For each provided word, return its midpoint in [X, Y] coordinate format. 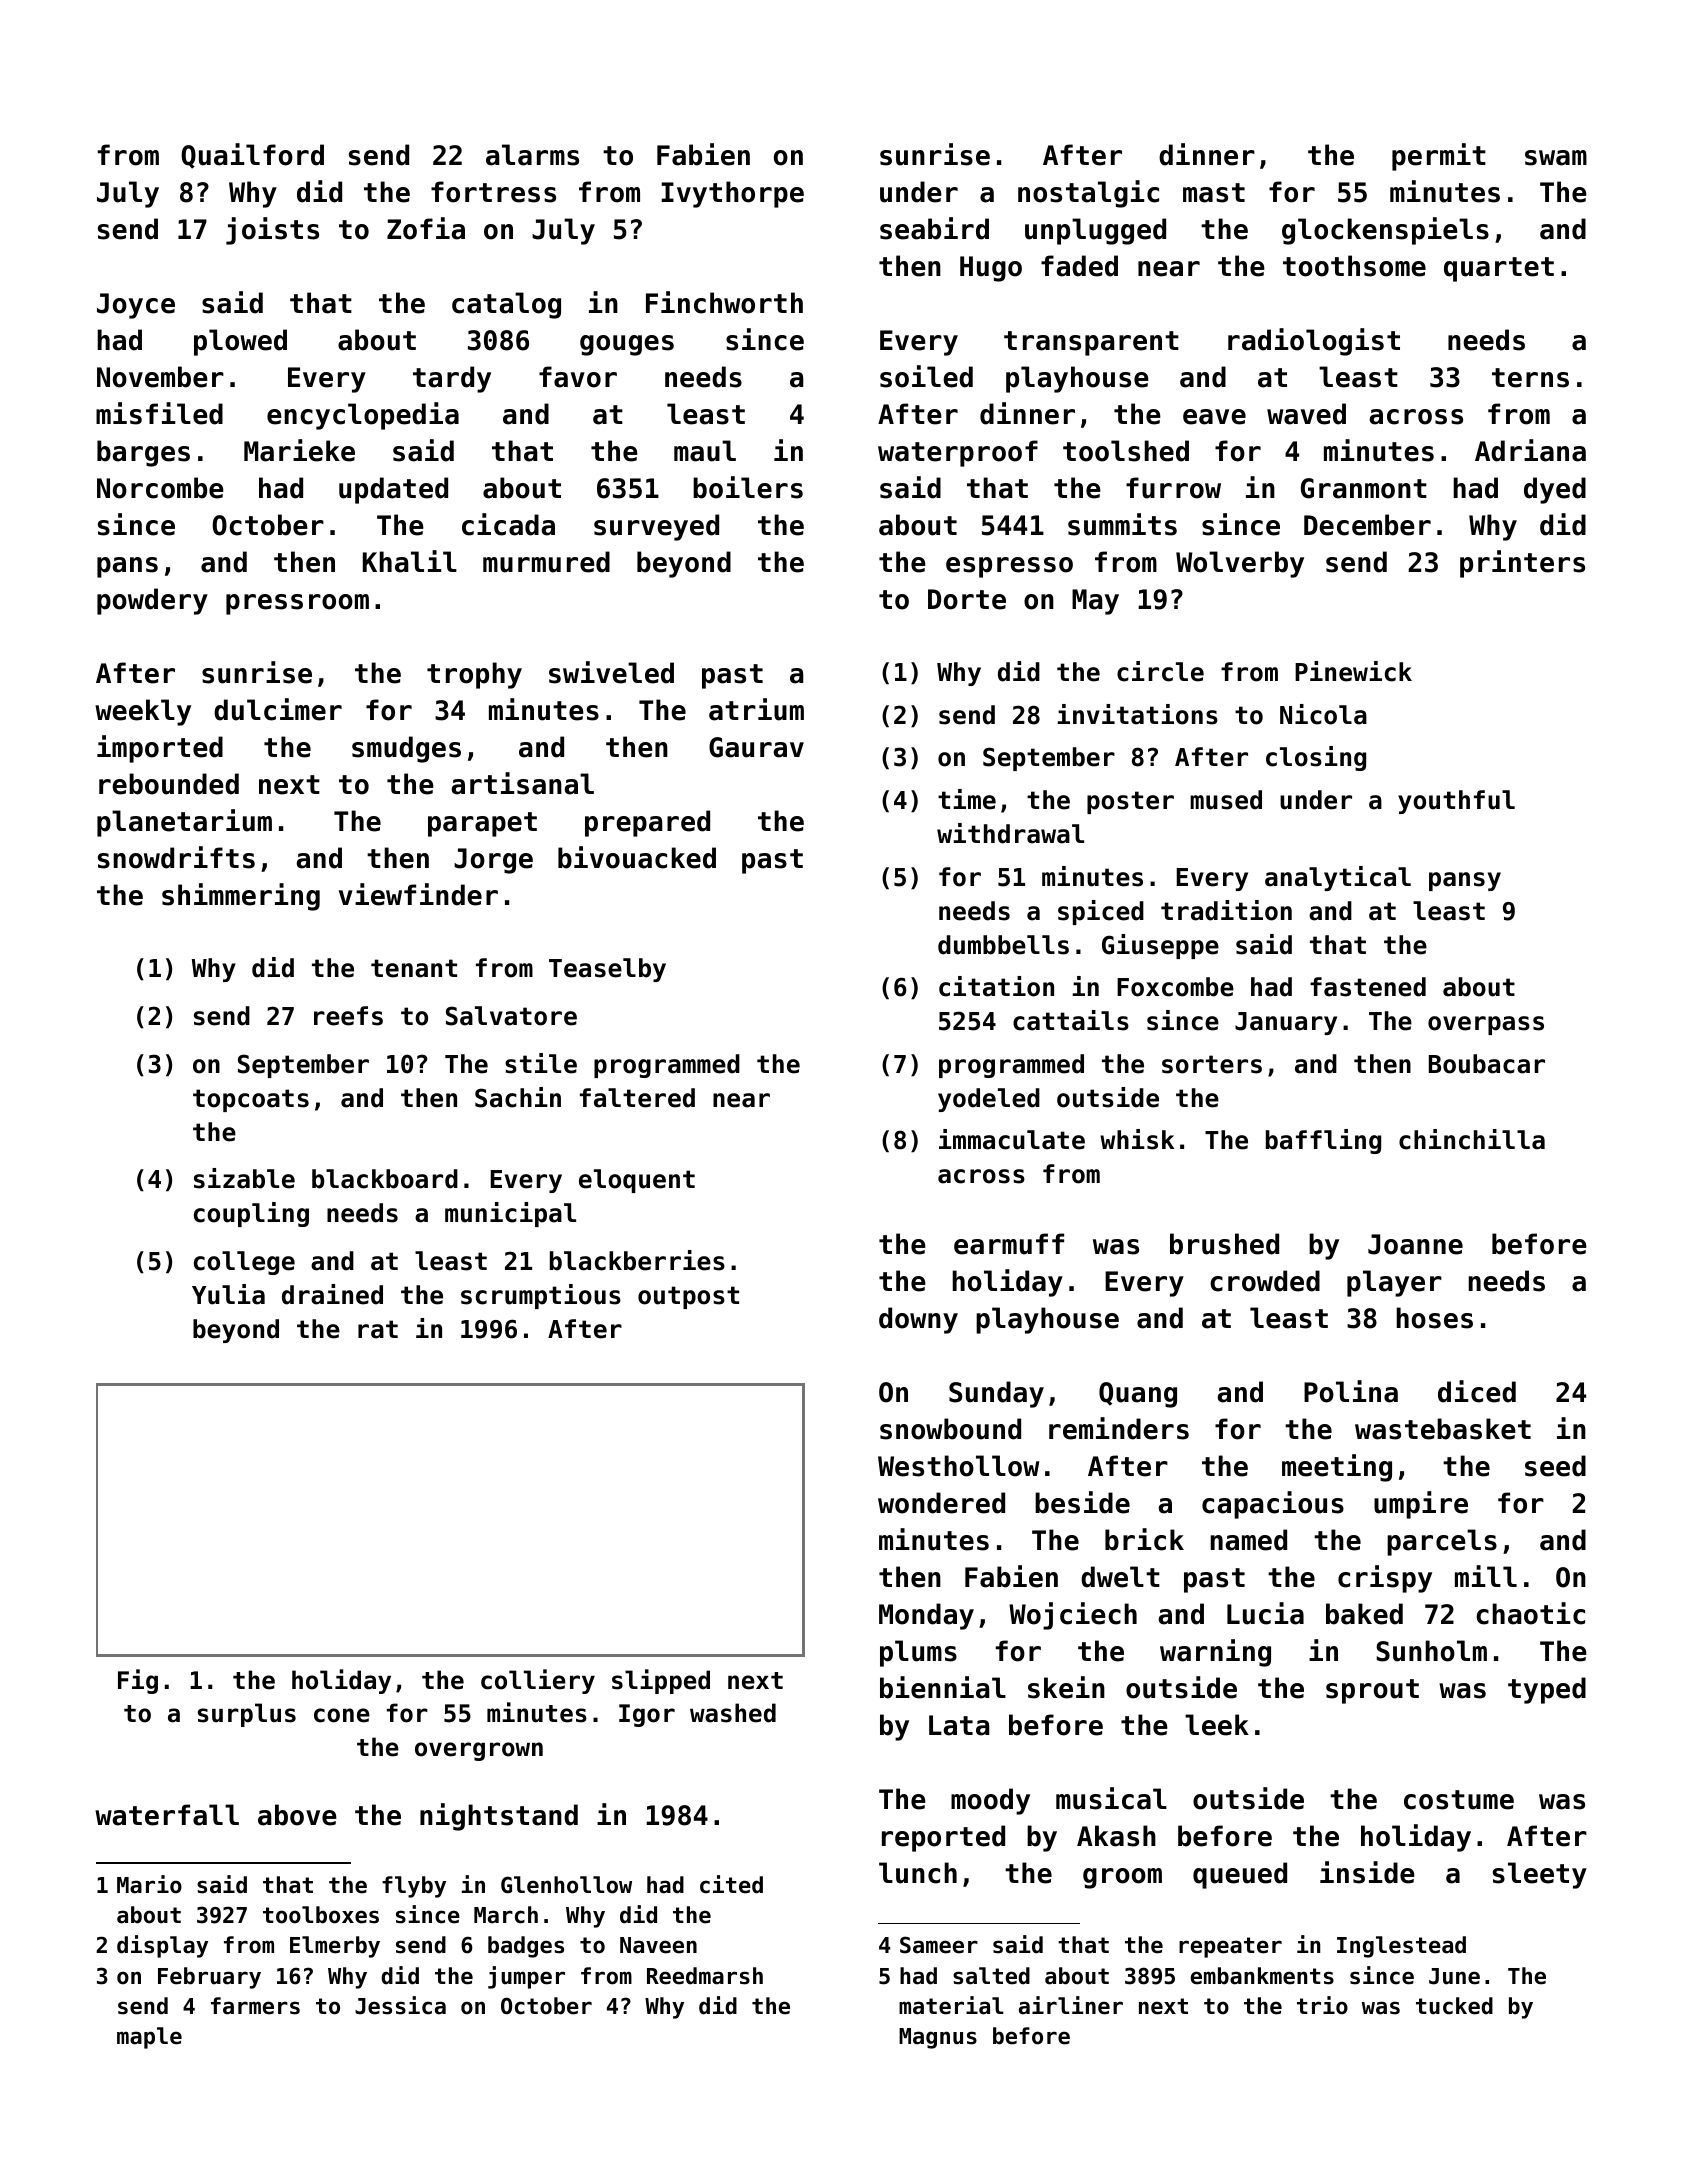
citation [996, 986]
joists [272, 231]
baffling [1323, 1141]
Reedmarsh [705, 1976]
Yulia [228, 1294]
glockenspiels [1385, 231]
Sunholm [1431, 1651]
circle [1160, 671]
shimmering [241, 897]
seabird [934, 228]
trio [1322, 2005]
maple [149, 2038]
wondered [941, 1503]
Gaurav [756, 747]
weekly [143, 712]
